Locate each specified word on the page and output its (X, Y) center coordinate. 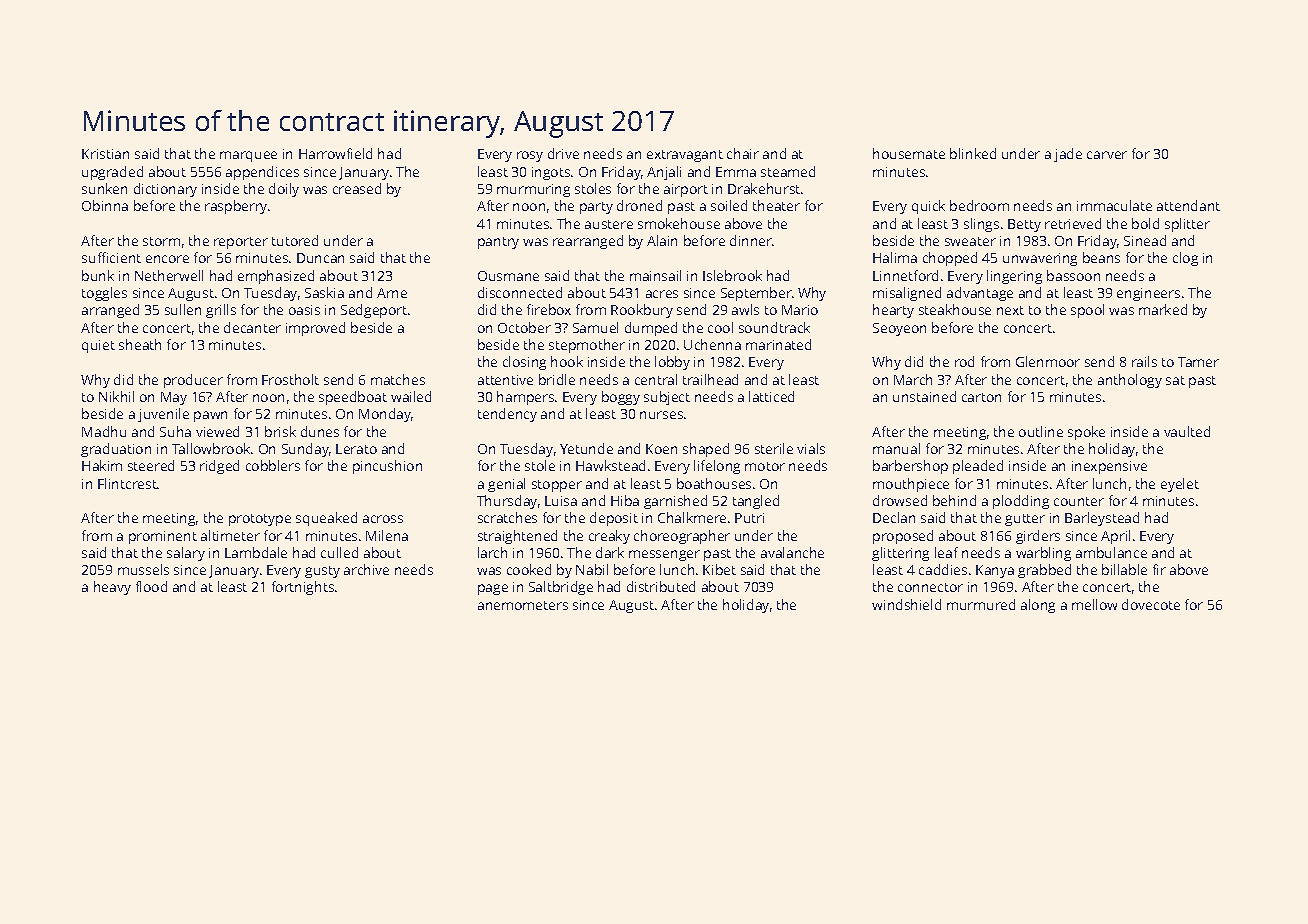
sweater (970, 241)
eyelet (1180, 485)
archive (366, 569)
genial (506, 485)
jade (1068, 155)
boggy (621, 398)
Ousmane (508, 276)
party (596, 208)
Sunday (305, 450)
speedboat (353, 398)
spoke (1086, 433)
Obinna (105, 205)
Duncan (320, 258)
